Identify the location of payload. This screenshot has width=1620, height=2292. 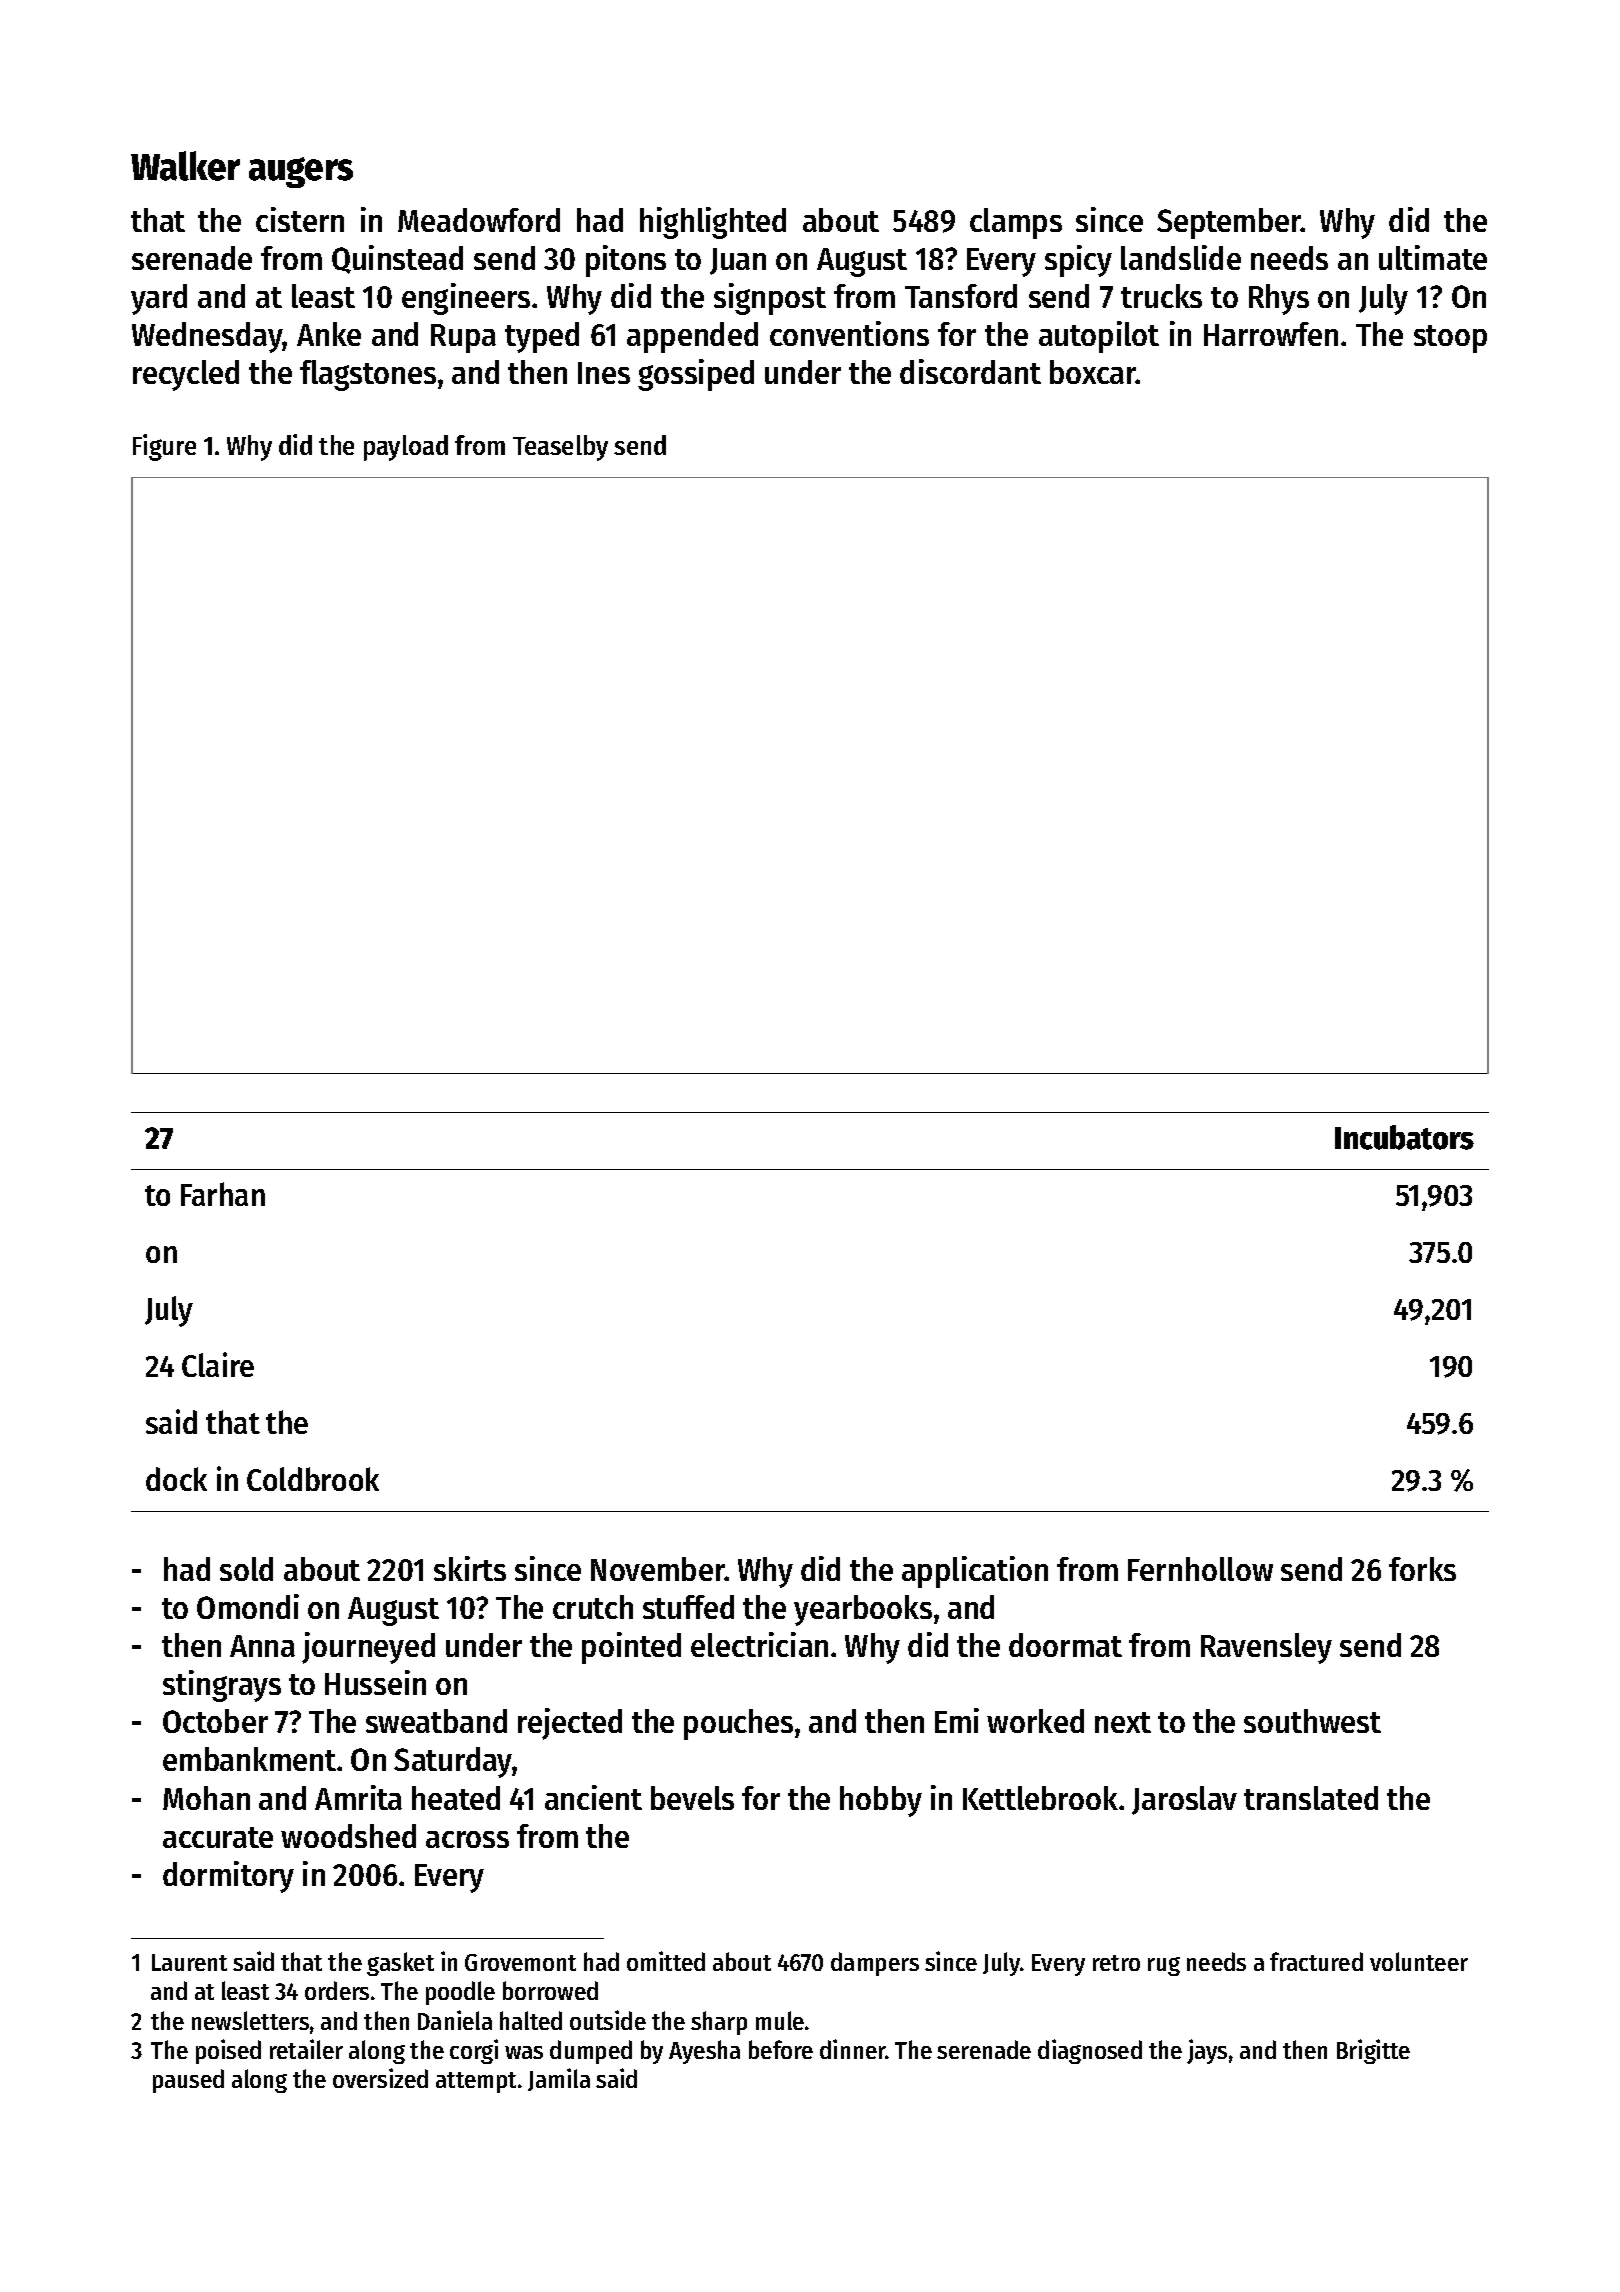
(406, 448).
